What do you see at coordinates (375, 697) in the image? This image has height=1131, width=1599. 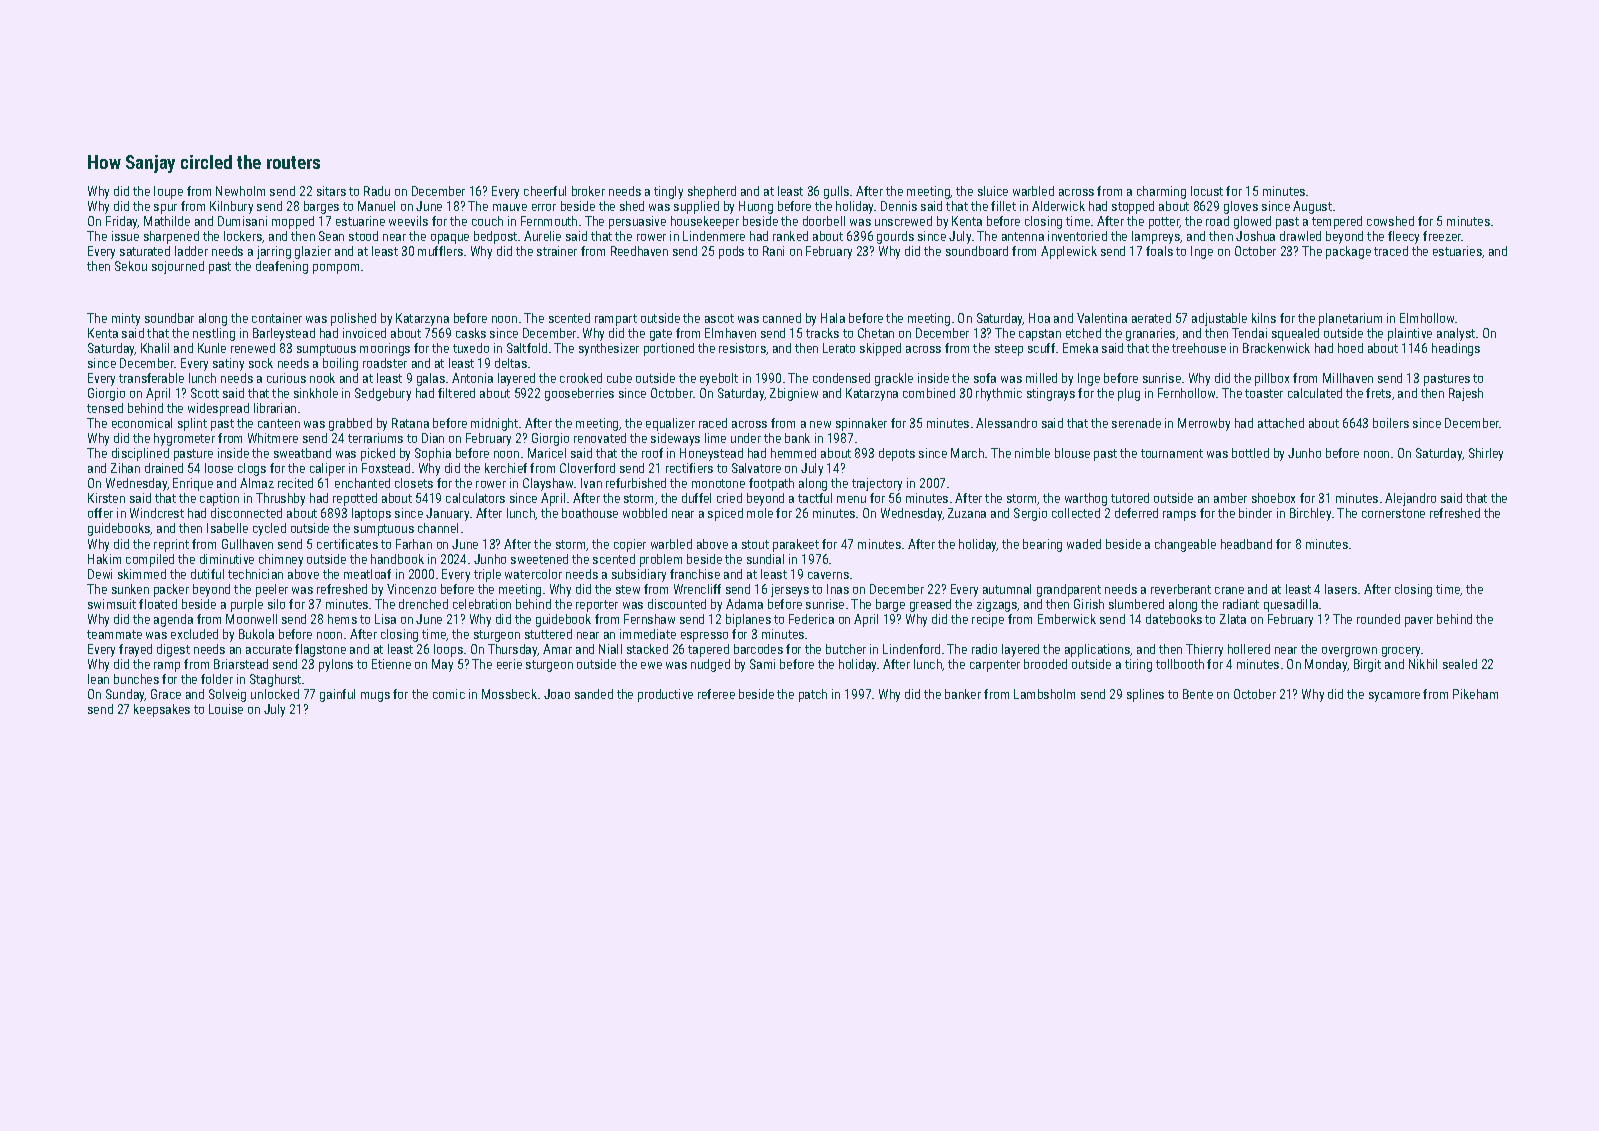 I see `mugs` at bounding box center [375, 697].
